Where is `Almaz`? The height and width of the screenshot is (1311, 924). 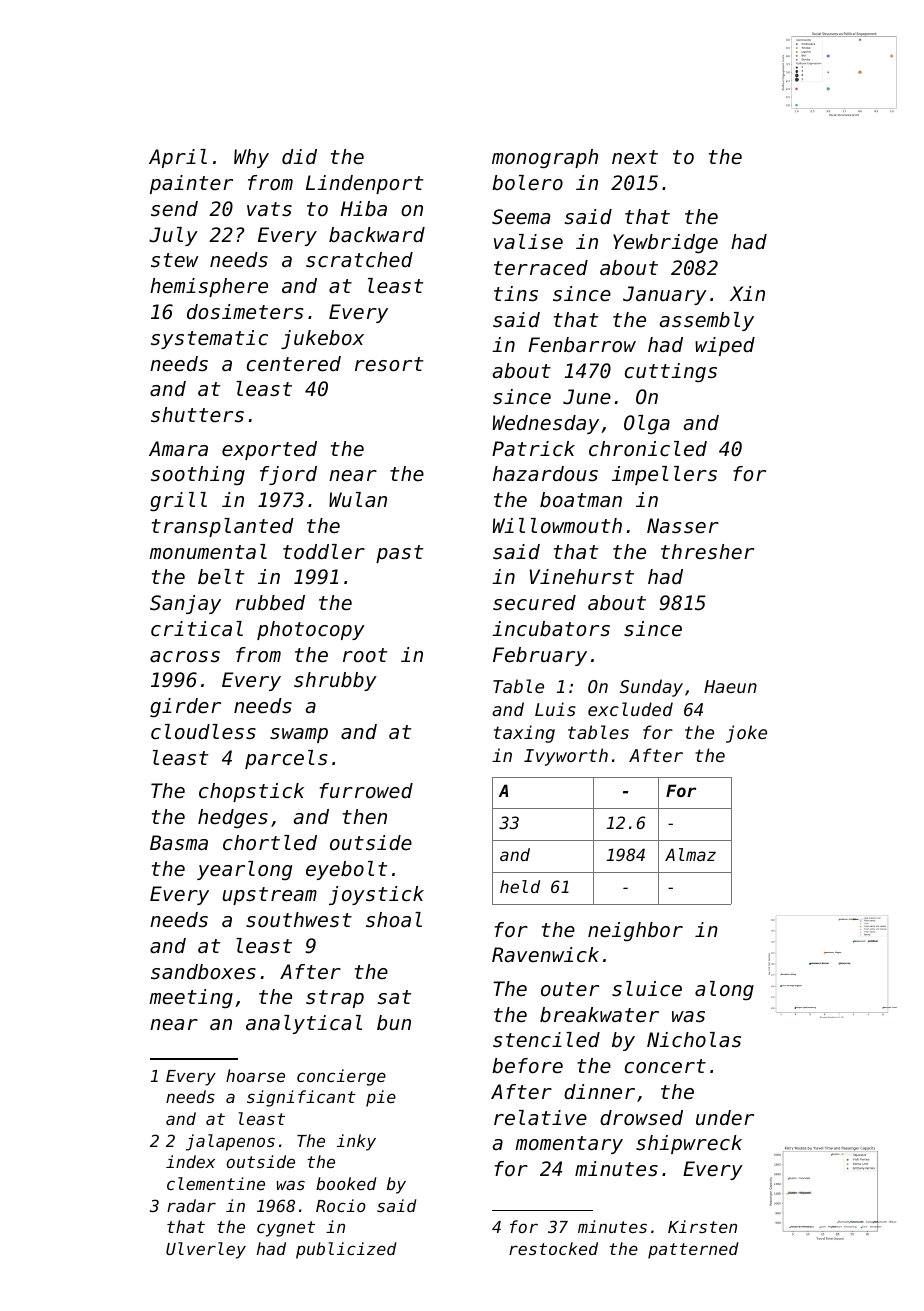
Almaz is located at coordinates (690, 854).
